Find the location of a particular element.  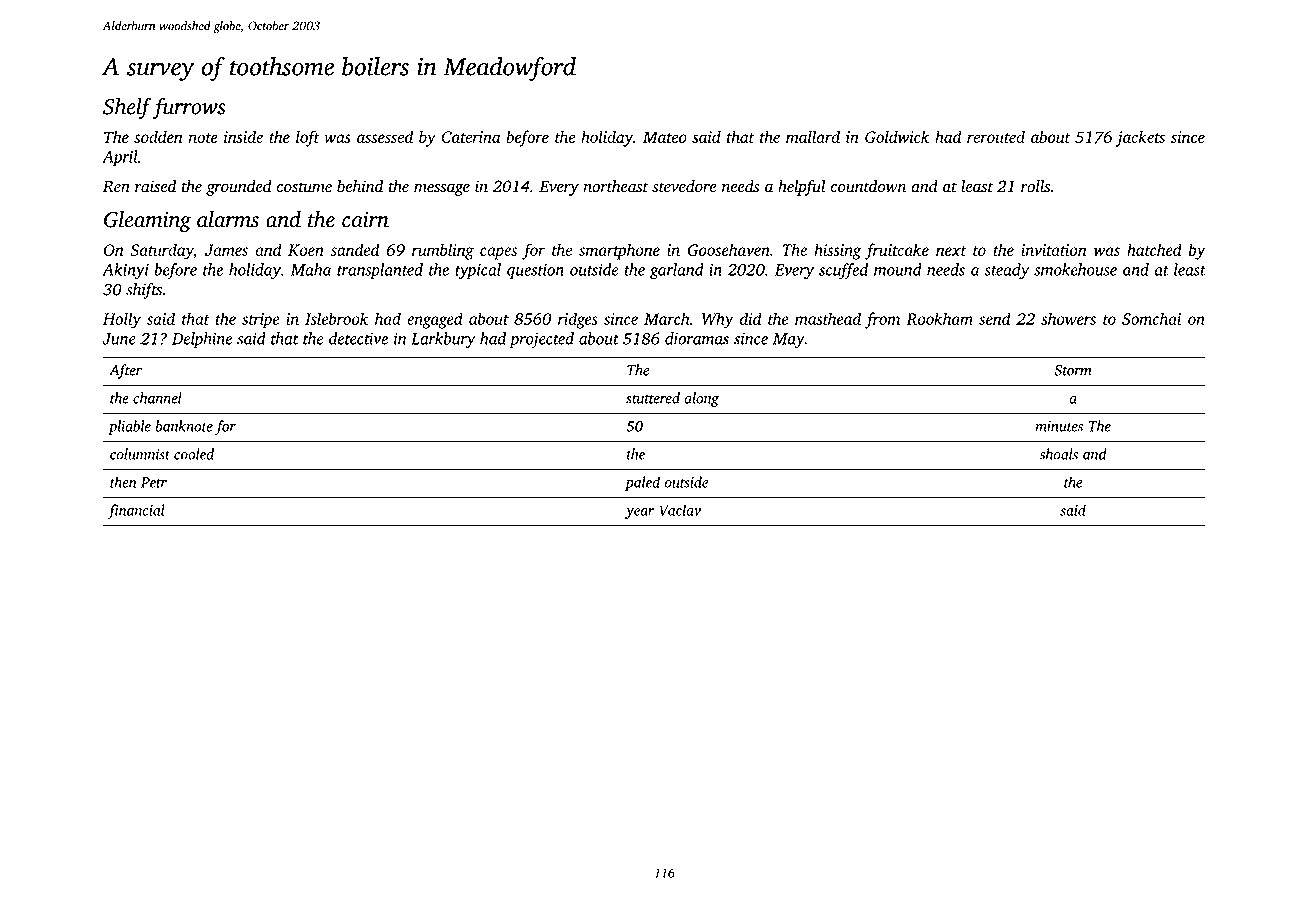

stuttered is located at coordinates (653, 398).
